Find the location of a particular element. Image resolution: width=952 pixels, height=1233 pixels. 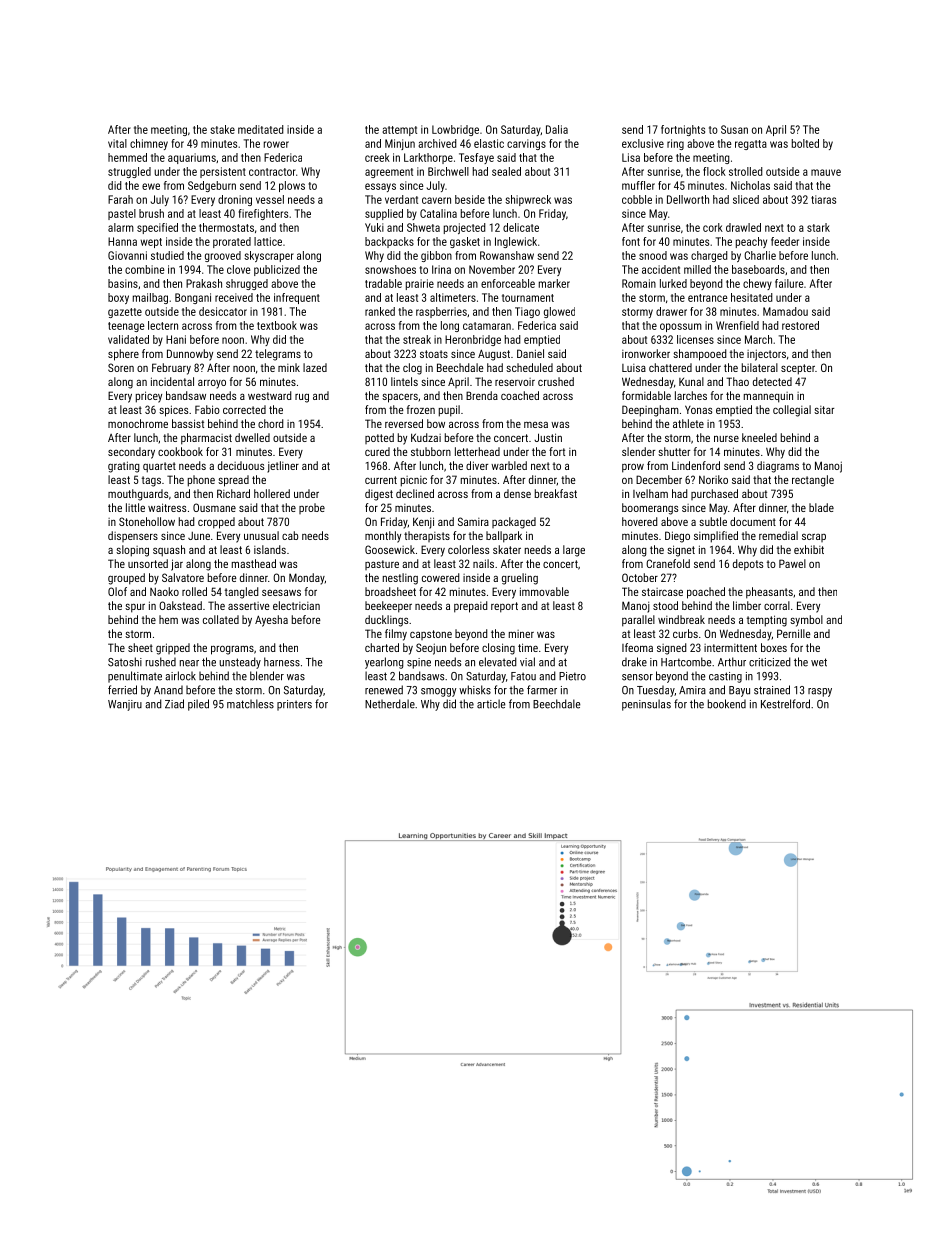

stake is located at coordinates (222, 129).
